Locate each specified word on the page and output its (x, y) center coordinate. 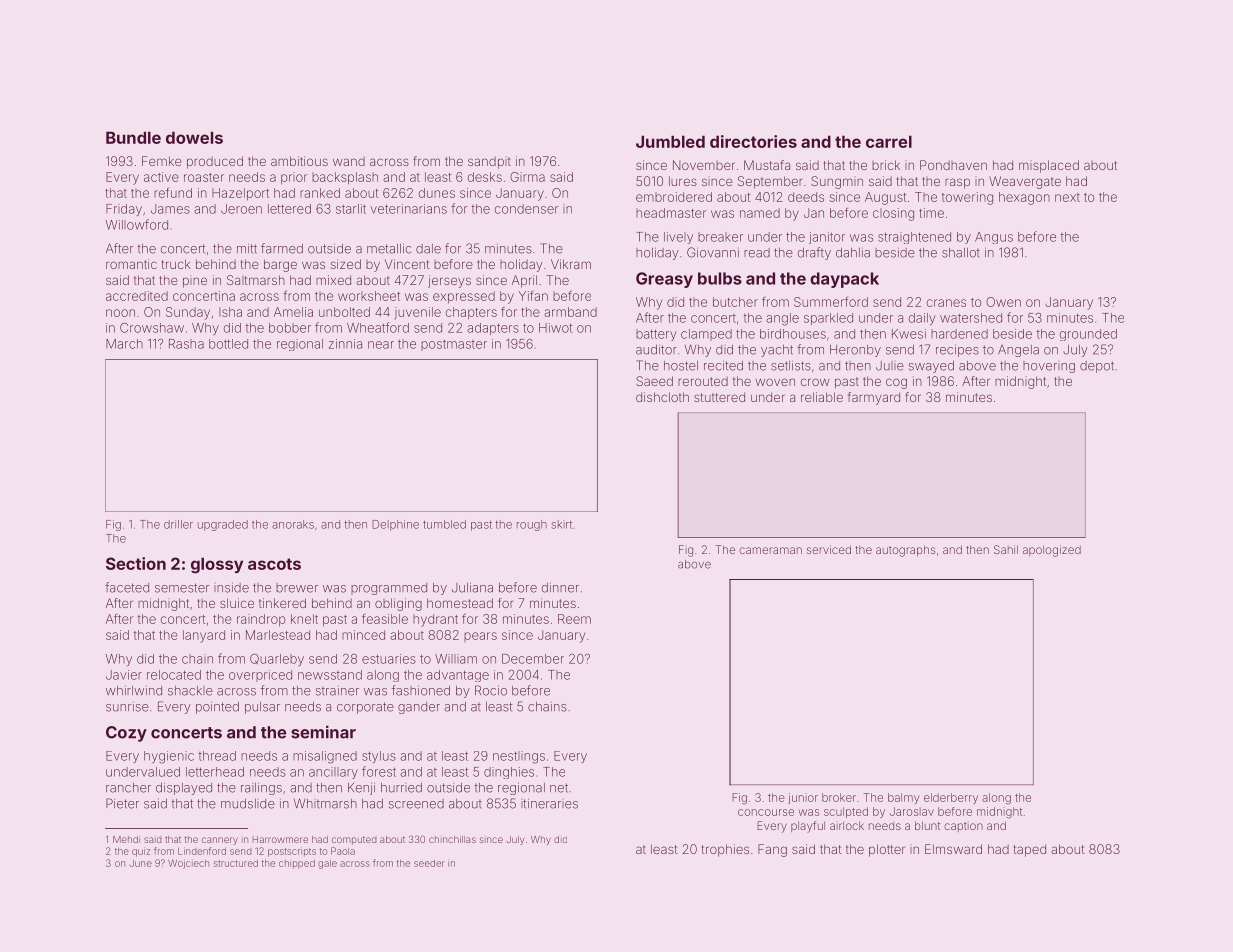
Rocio (491, 690)
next (1067, 197)
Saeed (654, 381)
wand (349, 161)
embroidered (674, 197)
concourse (766, 812)
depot (1097, 367)
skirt (561, 524)
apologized (1052, 551)
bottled (228, 344)
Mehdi (126, 839)
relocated (174, 675)
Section (136, 563)
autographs (905, 551)
